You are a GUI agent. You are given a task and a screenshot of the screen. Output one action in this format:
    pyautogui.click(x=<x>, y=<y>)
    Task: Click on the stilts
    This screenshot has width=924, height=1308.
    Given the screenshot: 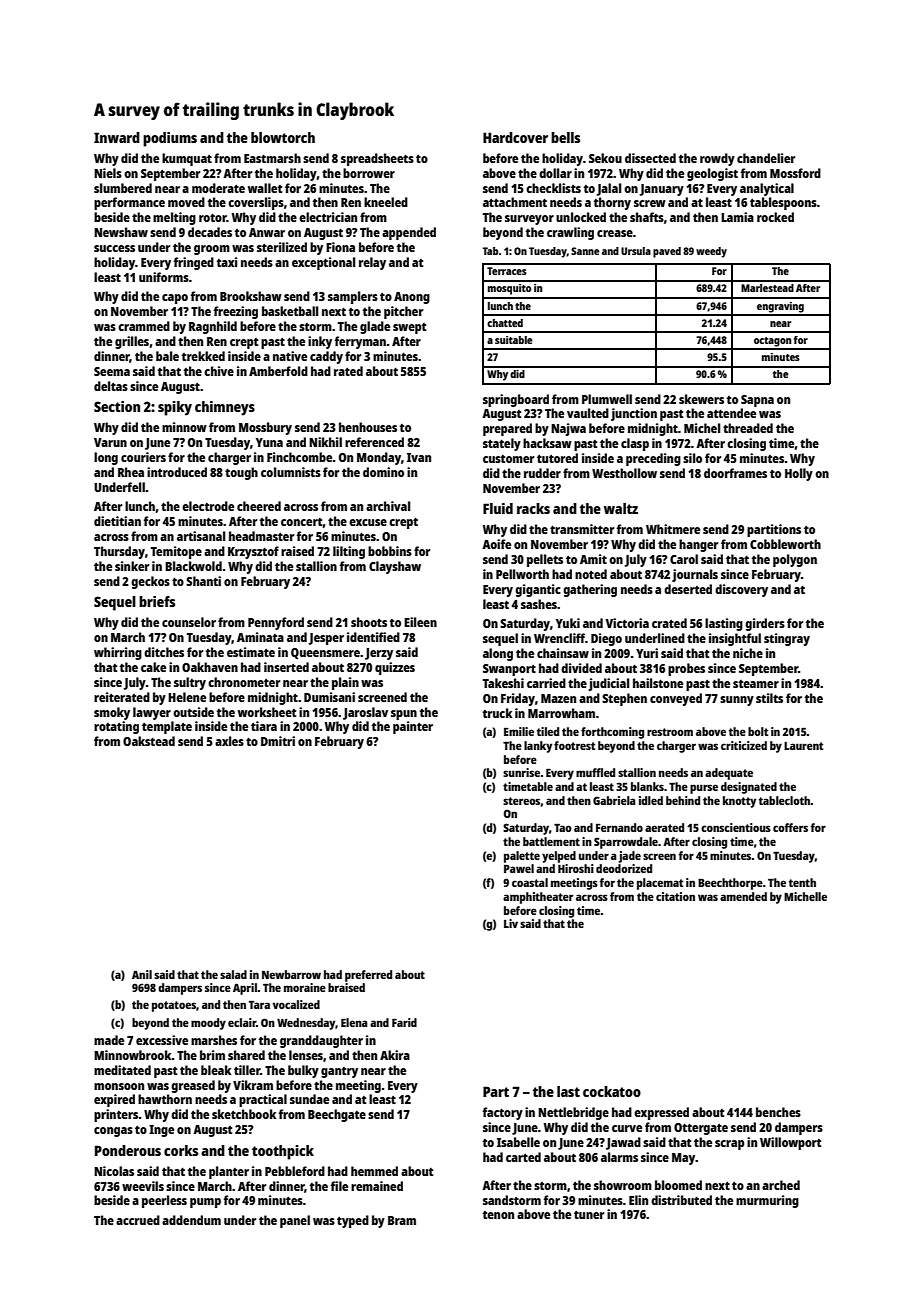 What is the action you would take?
    pyautogui.click(x=769, y=698)
